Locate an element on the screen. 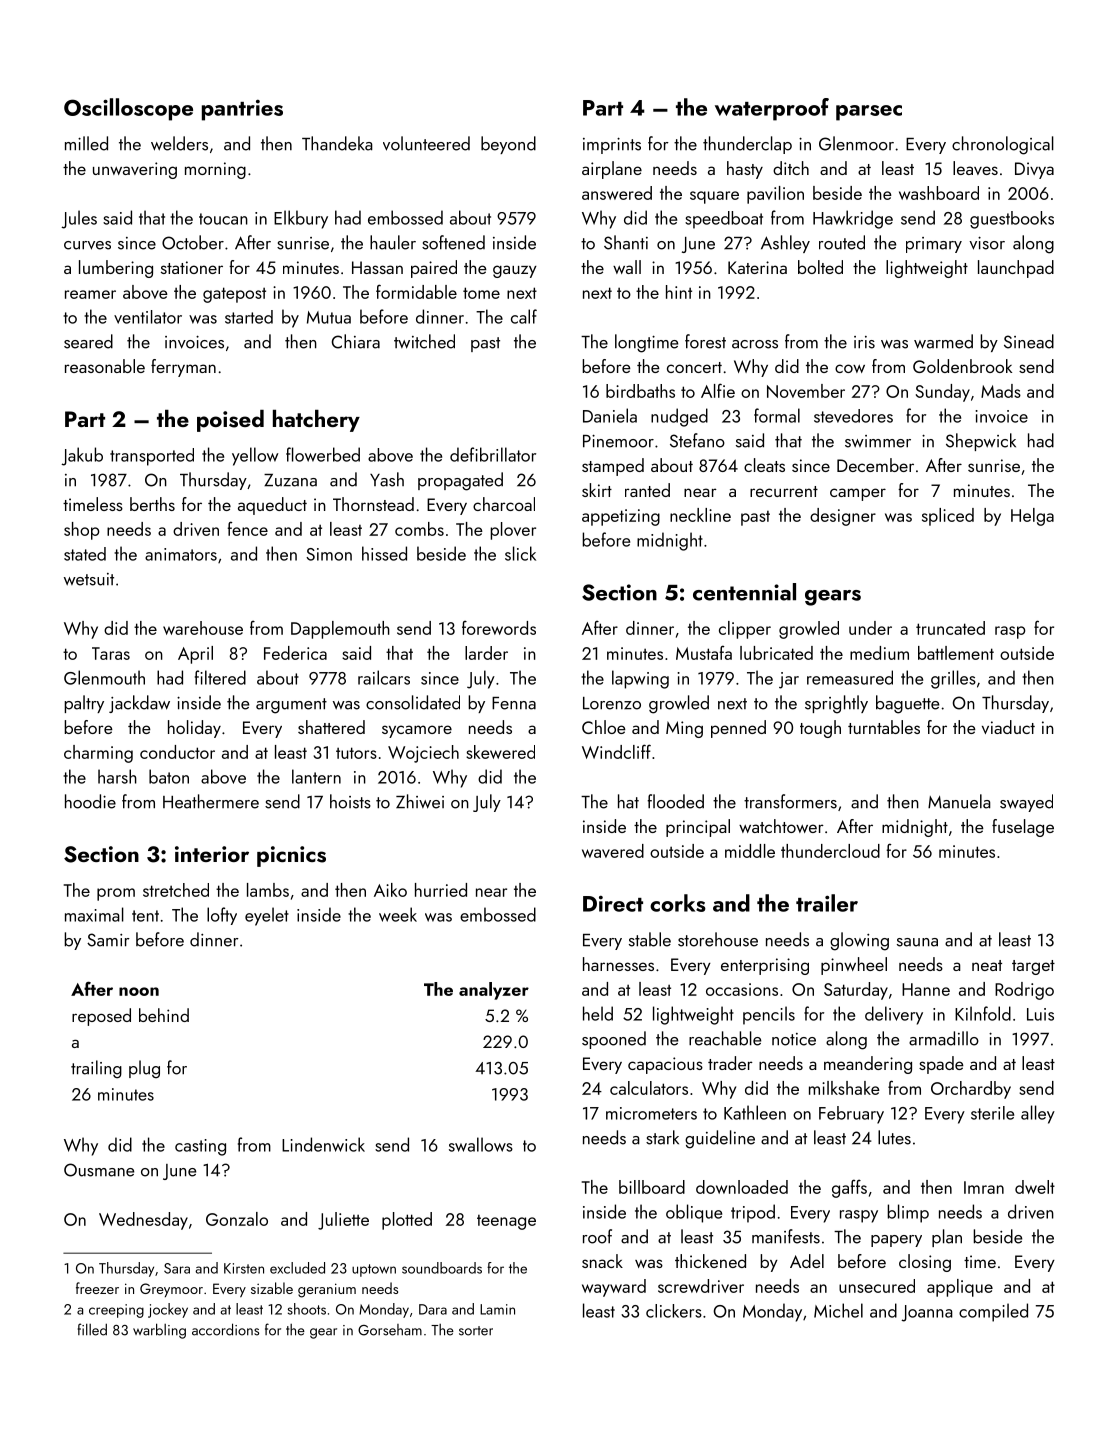 This screenshot has width=1118, height=1447. medium is located at coordinates (879, 653).
